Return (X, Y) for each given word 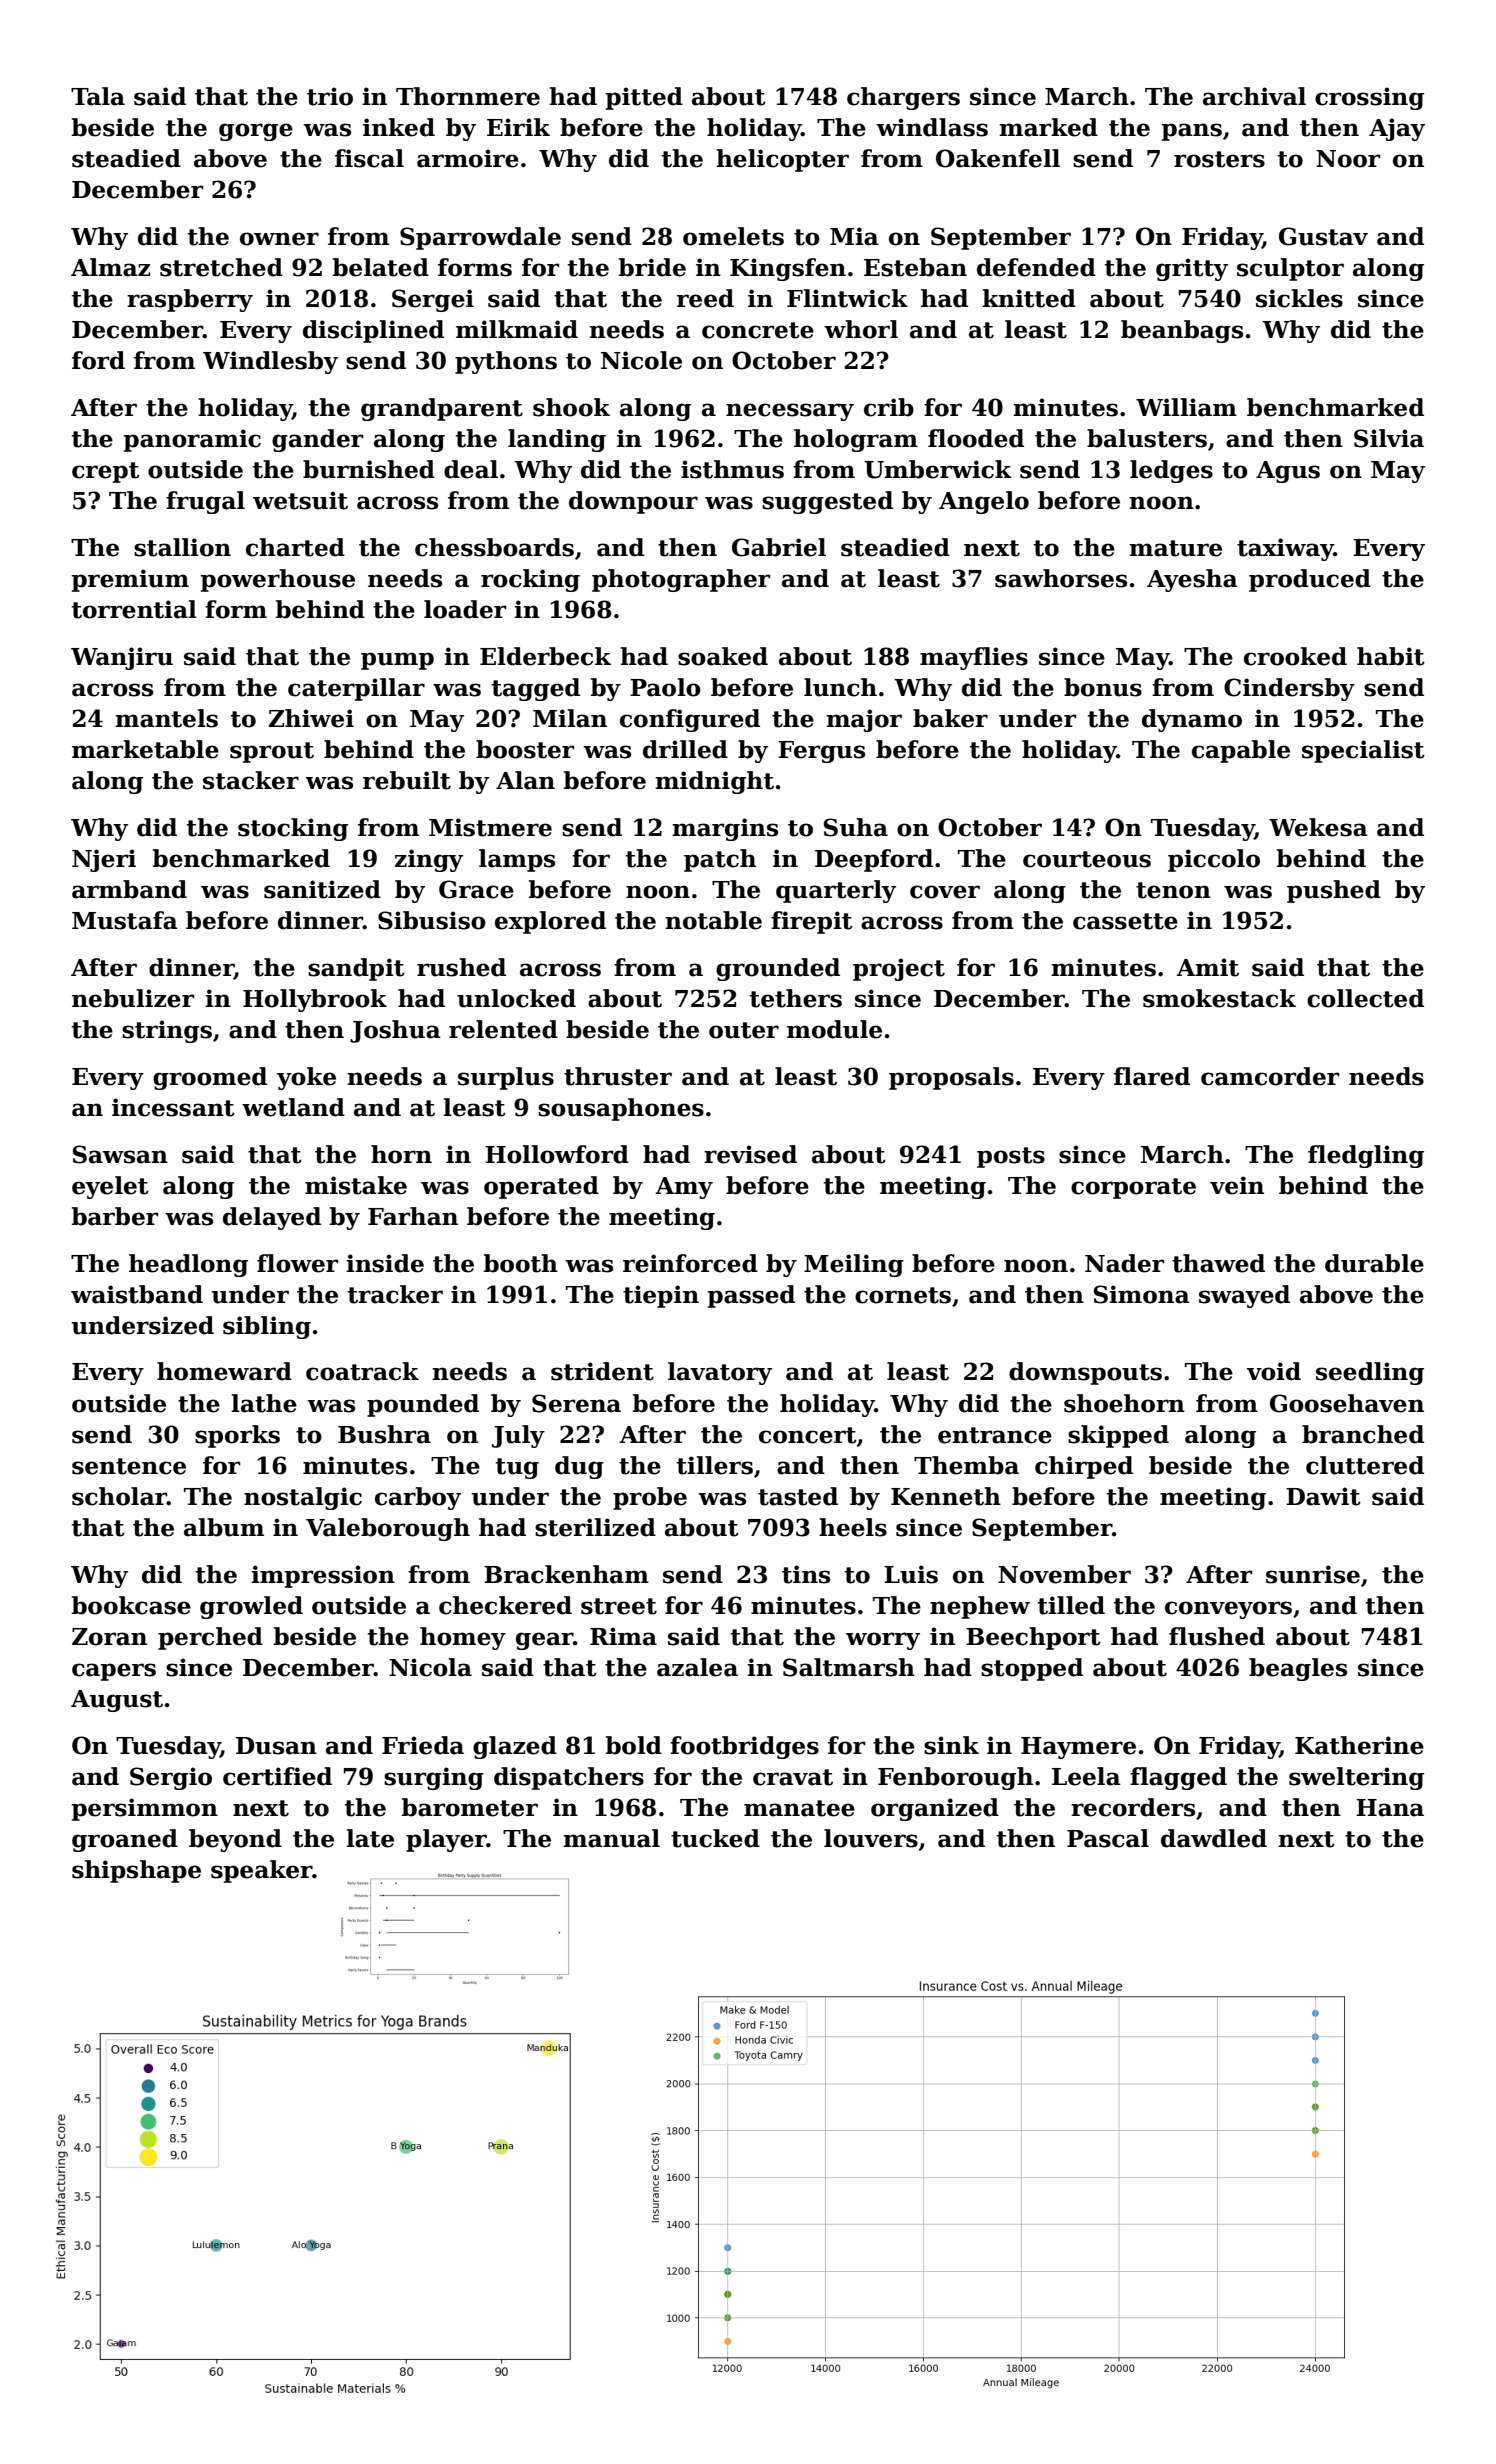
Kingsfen (788, 269)
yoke (306, 1078)
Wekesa (1318, 827)
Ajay (1397, 129)
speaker (262, 1871)
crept (106, 472)
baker (950, 718)
